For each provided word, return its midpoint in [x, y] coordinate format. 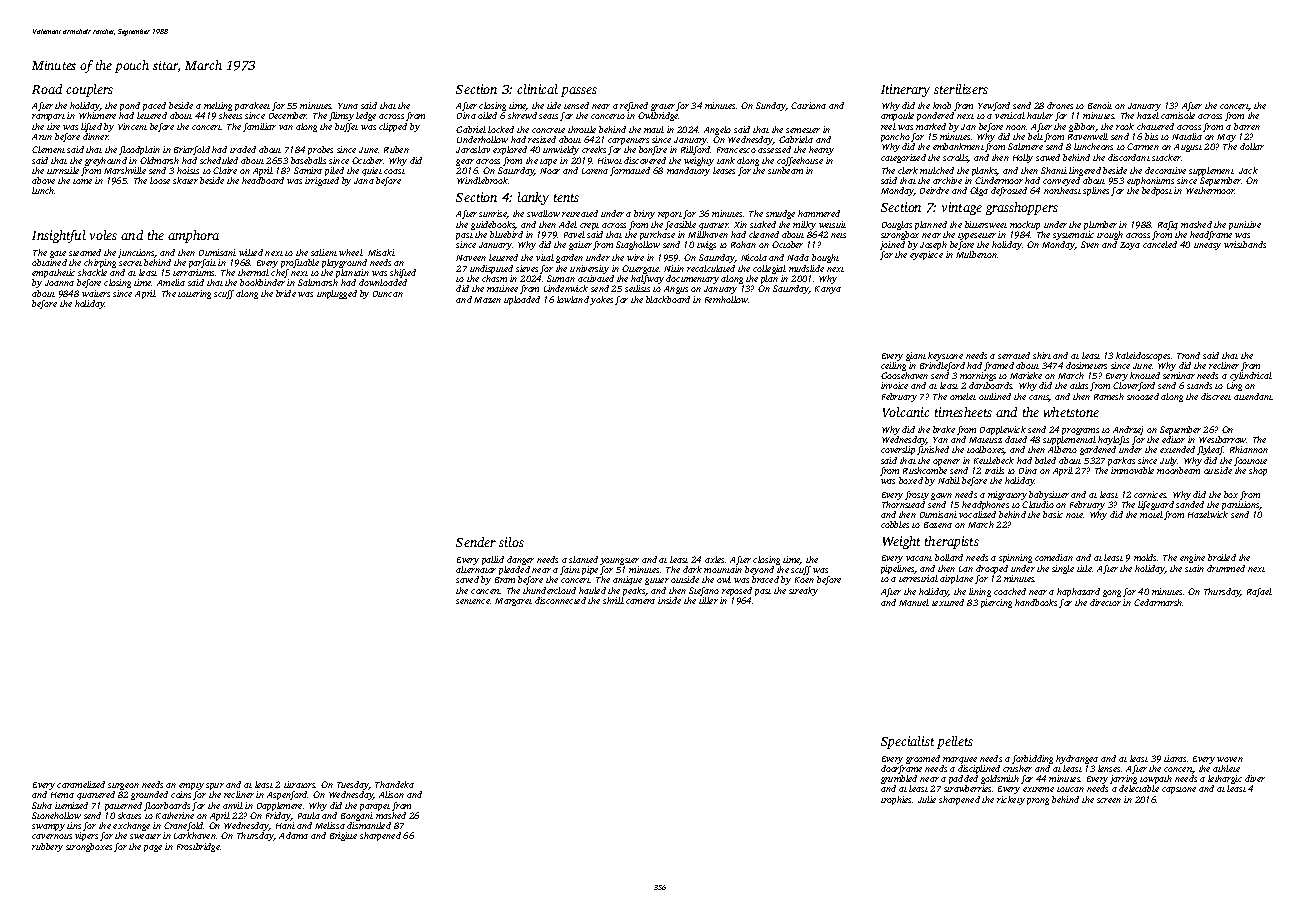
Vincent [132, 126]
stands [1199, 385]
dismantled [369, 825]
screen [1109, 800]
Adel [568, 224]
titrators [300, 784]
